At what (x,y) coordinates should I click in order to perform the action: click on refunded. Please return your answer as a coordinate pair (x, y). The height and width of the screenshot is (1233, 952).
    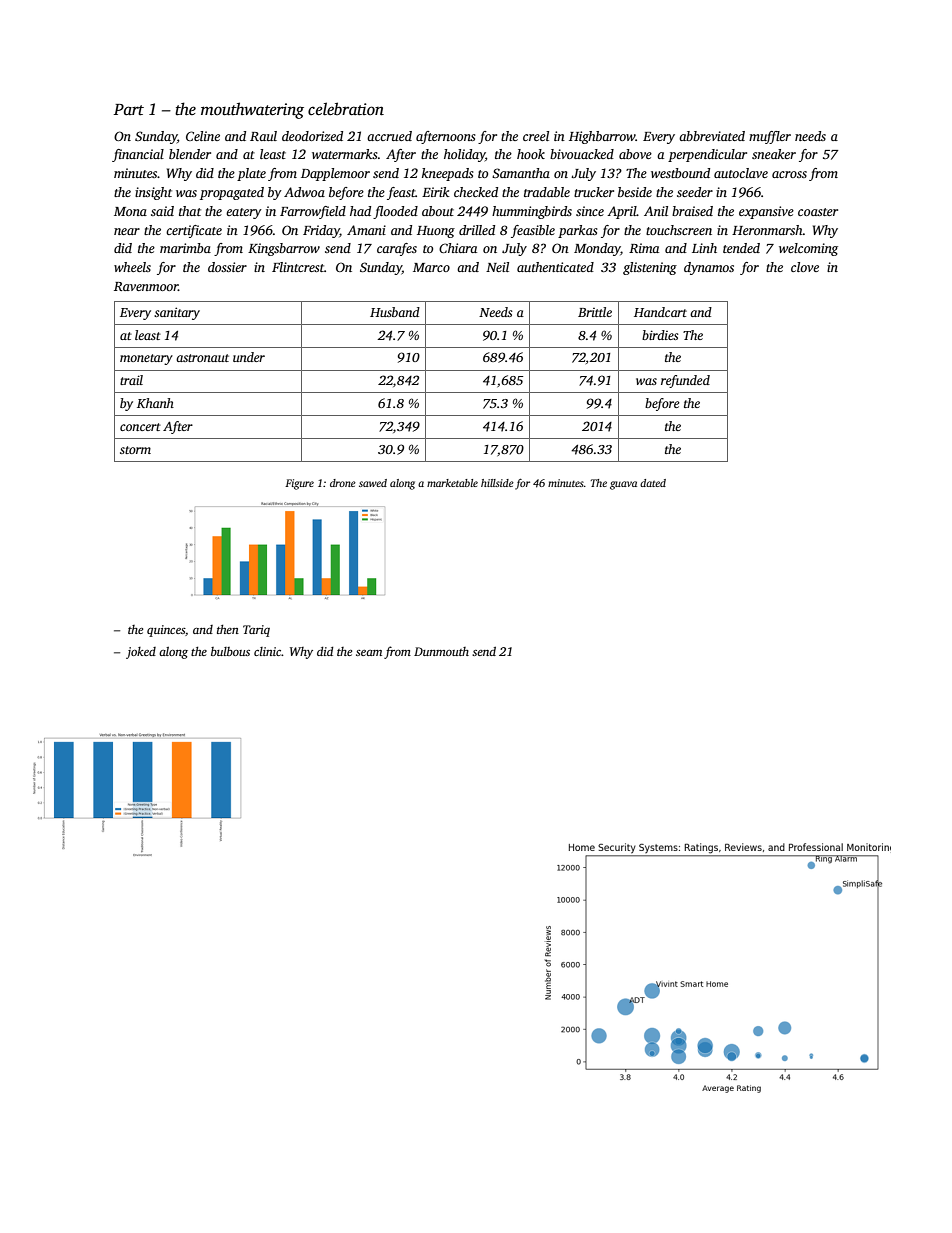
    Looking at the image, I should click on (685, 381).
